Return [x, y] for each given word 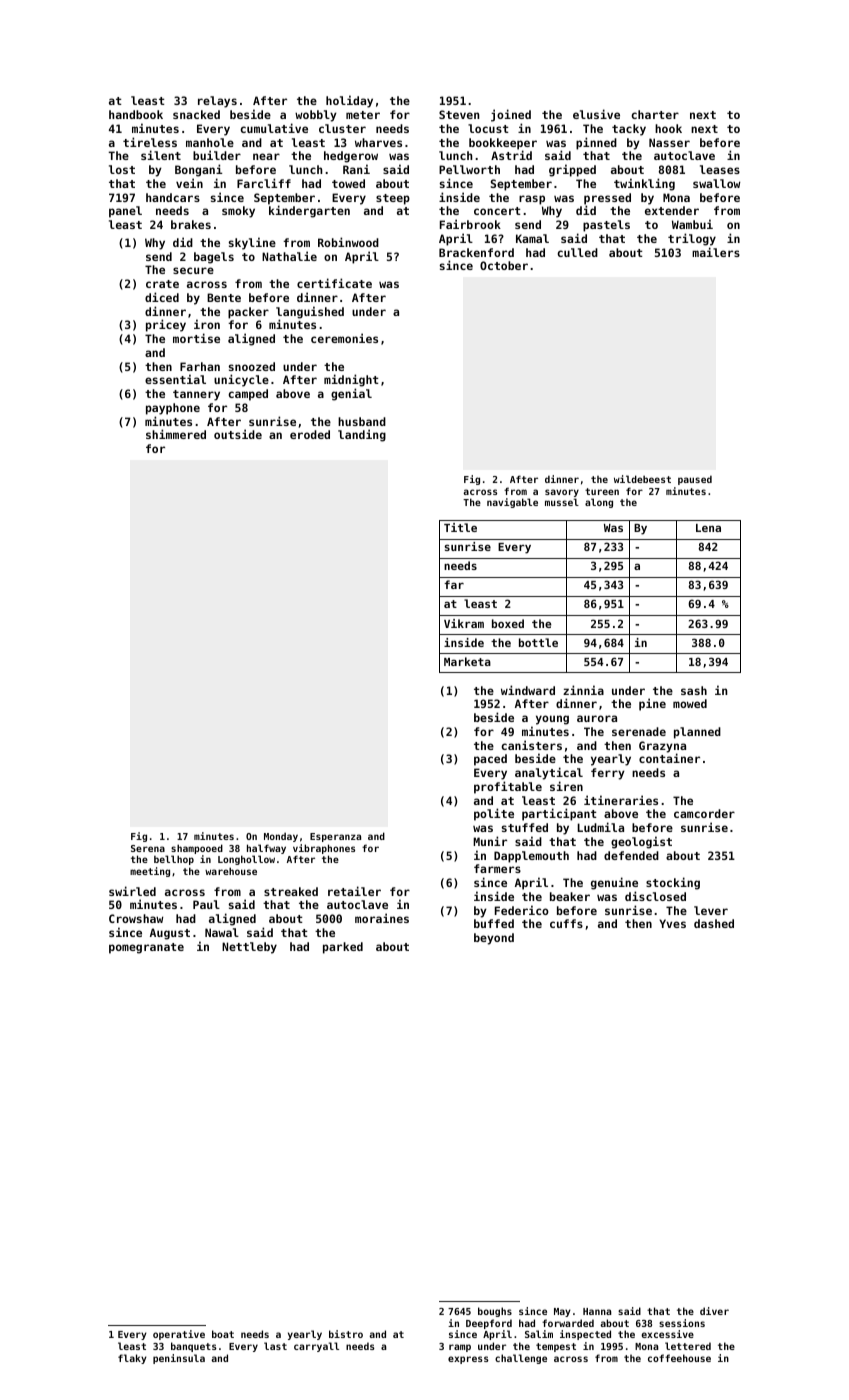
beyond [494, 939]
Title [460, 527]
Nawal [222, 932]
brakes [191, 224]
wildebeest [642, 479]
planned [697, 733]
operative [179, 1335]
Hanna [597, 1311]
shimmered [176, 434]
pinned [596, 143]
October [504, 265]
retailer [354, 891]
